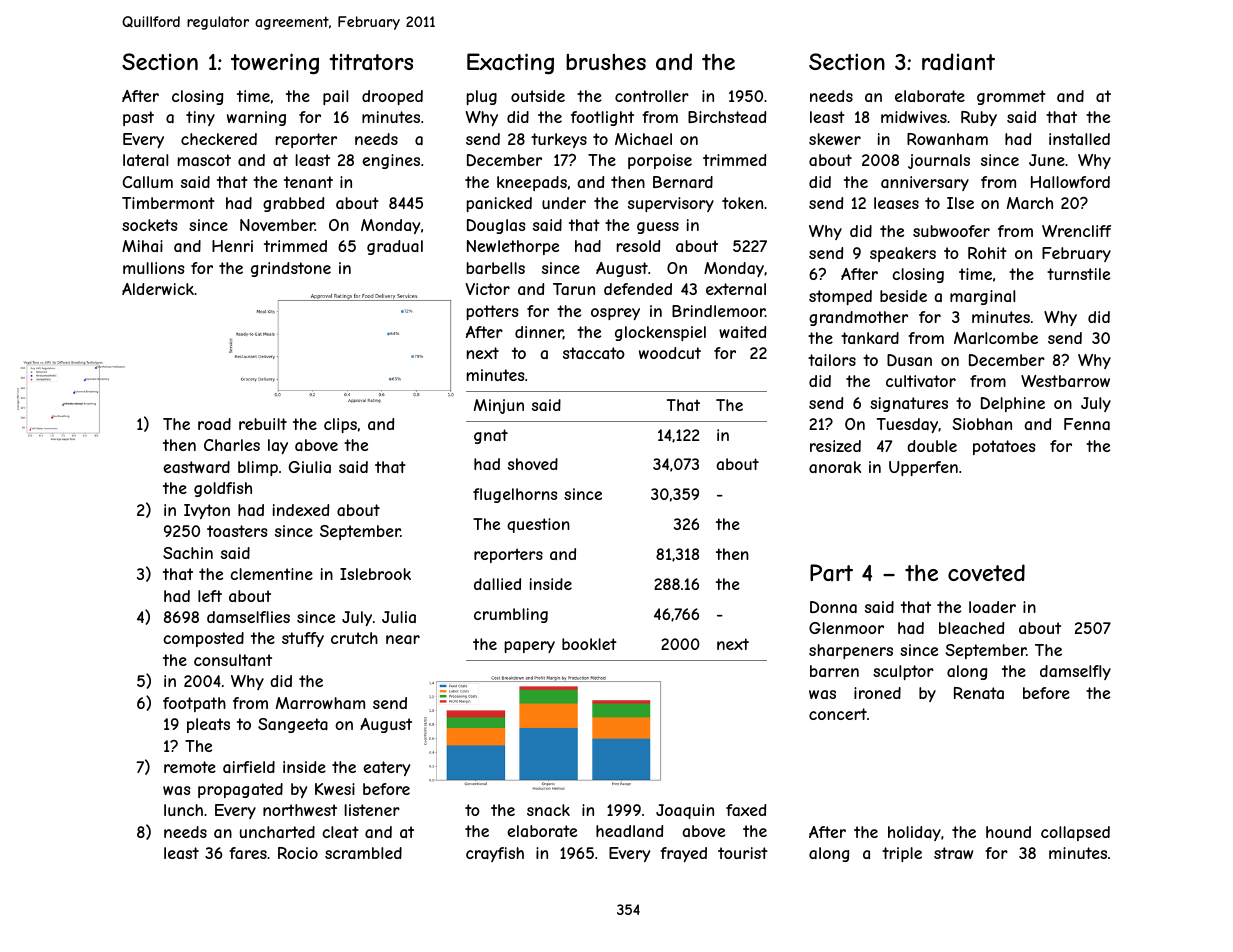 Image resolution: width=1233 pixels, height=952 pixels. What do you see at coordinates (256, 118) in the page?
I see `warning` at bounding box center [256, 118].
